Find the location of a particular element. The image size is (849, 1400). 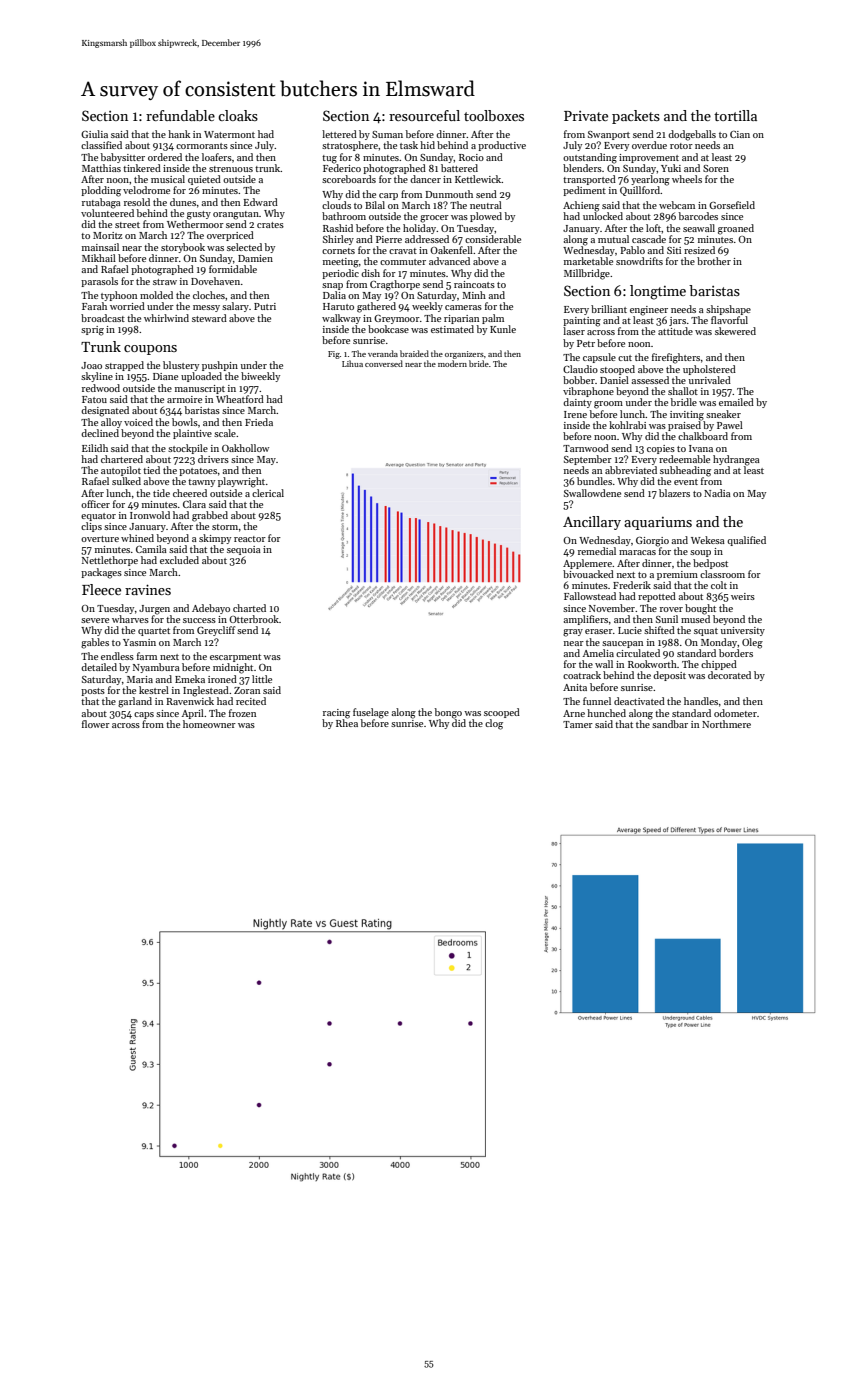

lettered is located at coordinates (339, 134).
